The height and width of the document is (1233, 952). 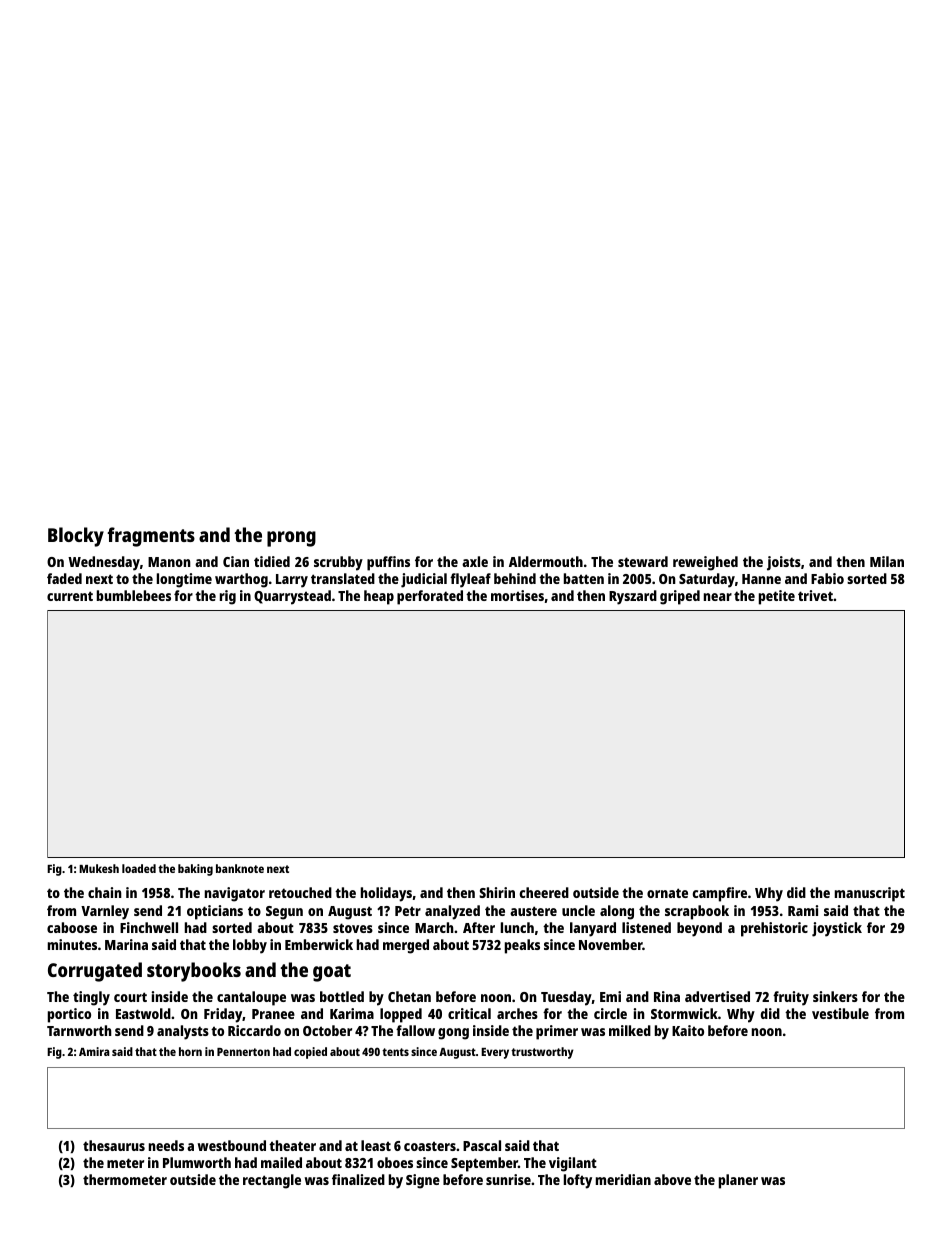 What do you see at coordinates (887, 561) in the document?
I see `Milan` at bounding box center [887, 561].
